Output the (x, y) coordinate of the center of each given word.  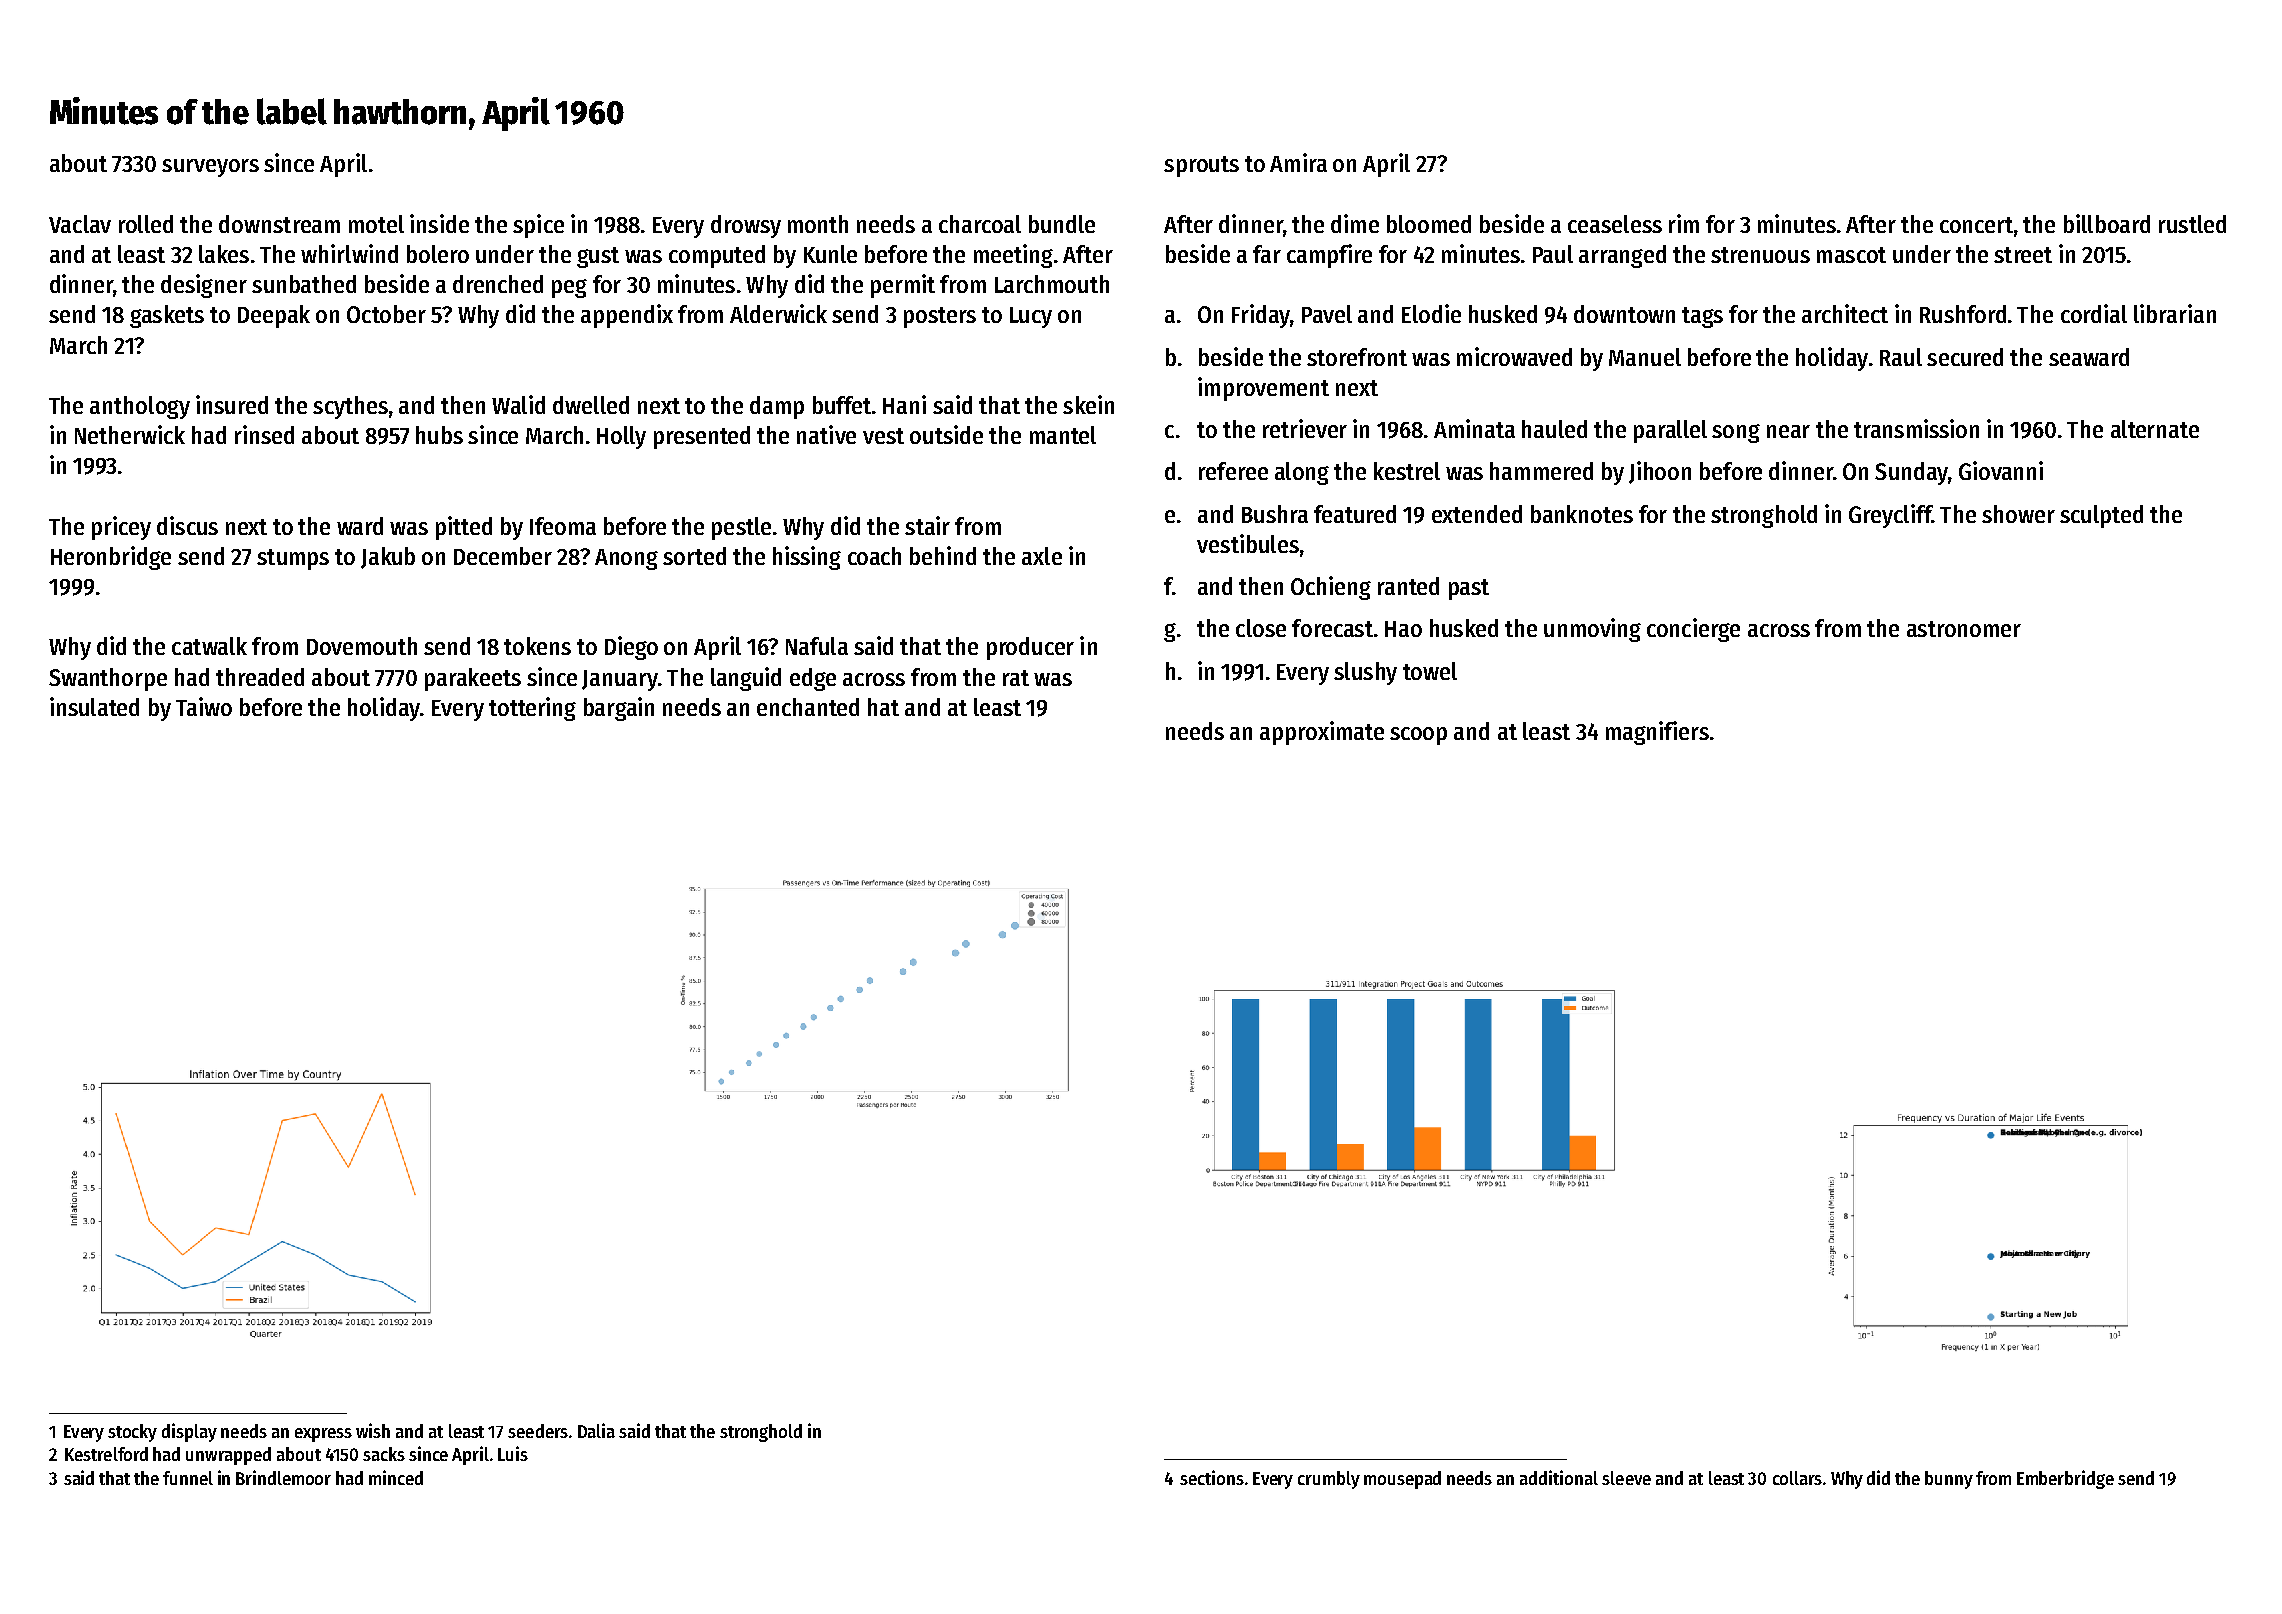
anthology (140, 407)
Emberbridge (2065, 1479)
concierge (1693, 630)
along (1302, 473)
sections (1212, 1477)
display (189, 1432)
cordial (2094, 313)
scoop (1418, 736)
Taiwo (204, 706)
